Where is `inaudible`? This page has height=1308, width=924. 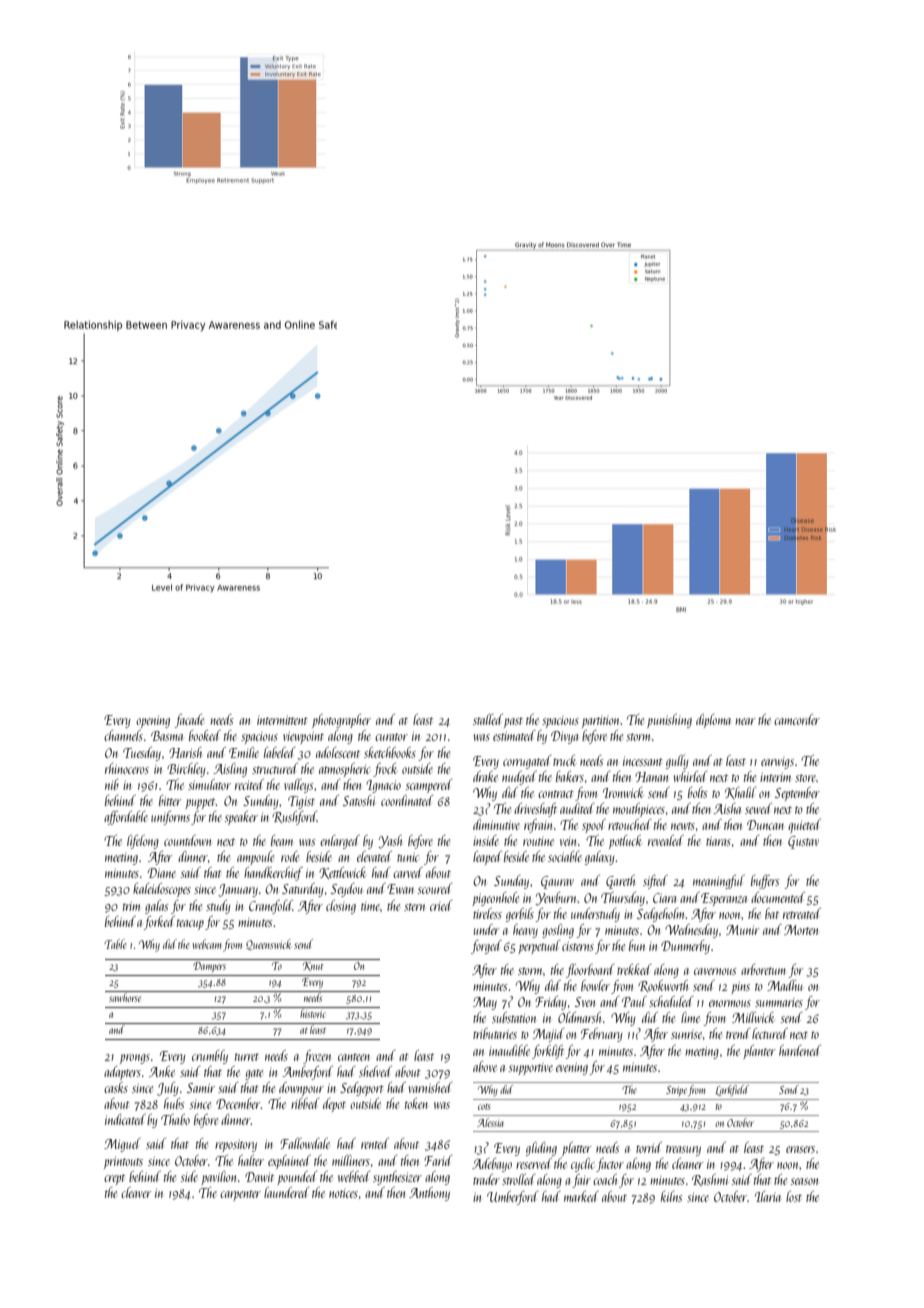 inaudible is located at coordinates (509, 1050).
